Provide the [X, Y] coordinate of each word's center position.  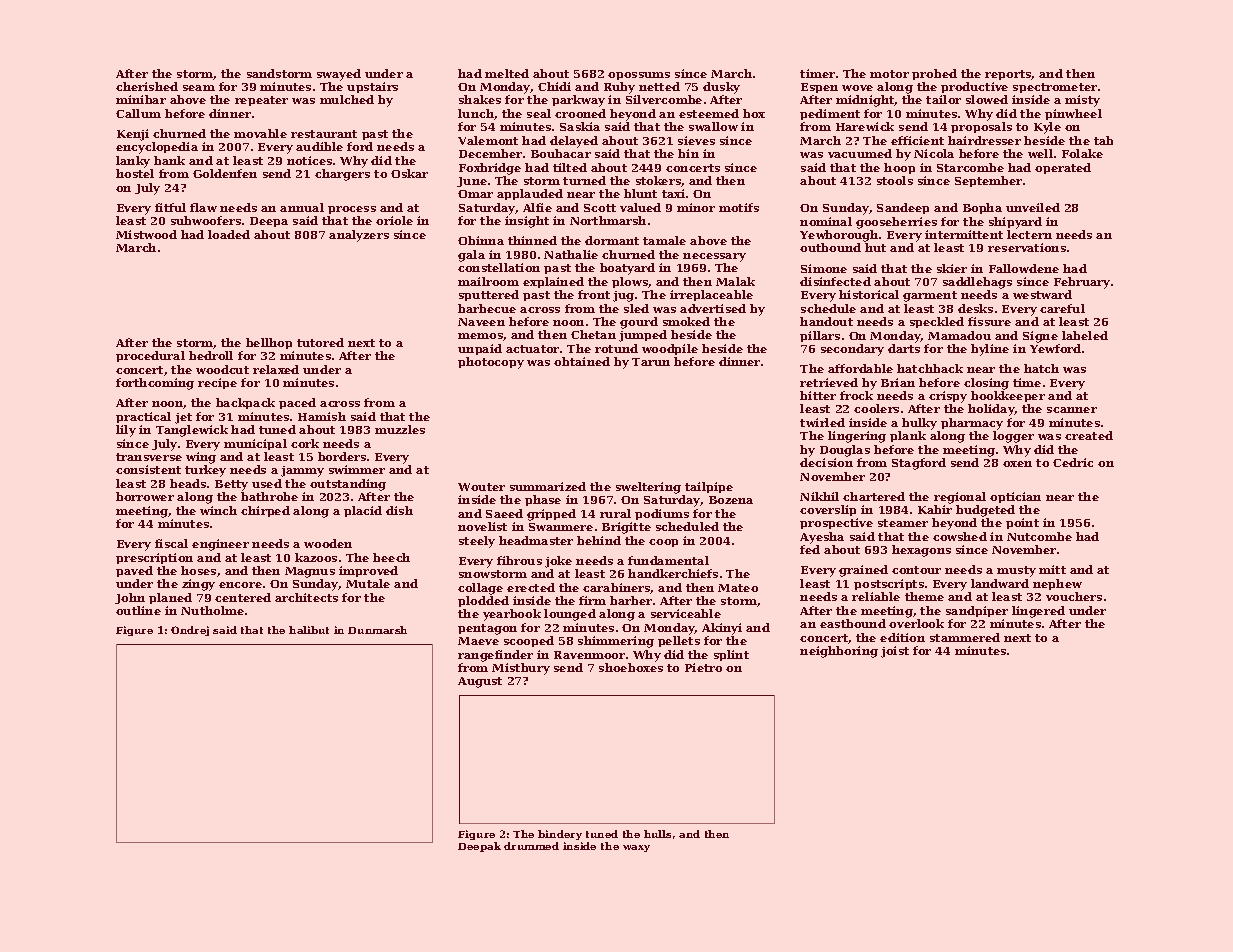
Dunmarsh [377, 630]
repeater [261, 101]
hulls [657, 834]
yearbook [512, 615]
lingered [1038, 612]
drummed [531, 846]
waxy [636, 848]
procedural [150, 356]
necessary [714, 257]
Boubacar [561, 153]
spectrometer [1055, 88]
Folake [1082, 153]
